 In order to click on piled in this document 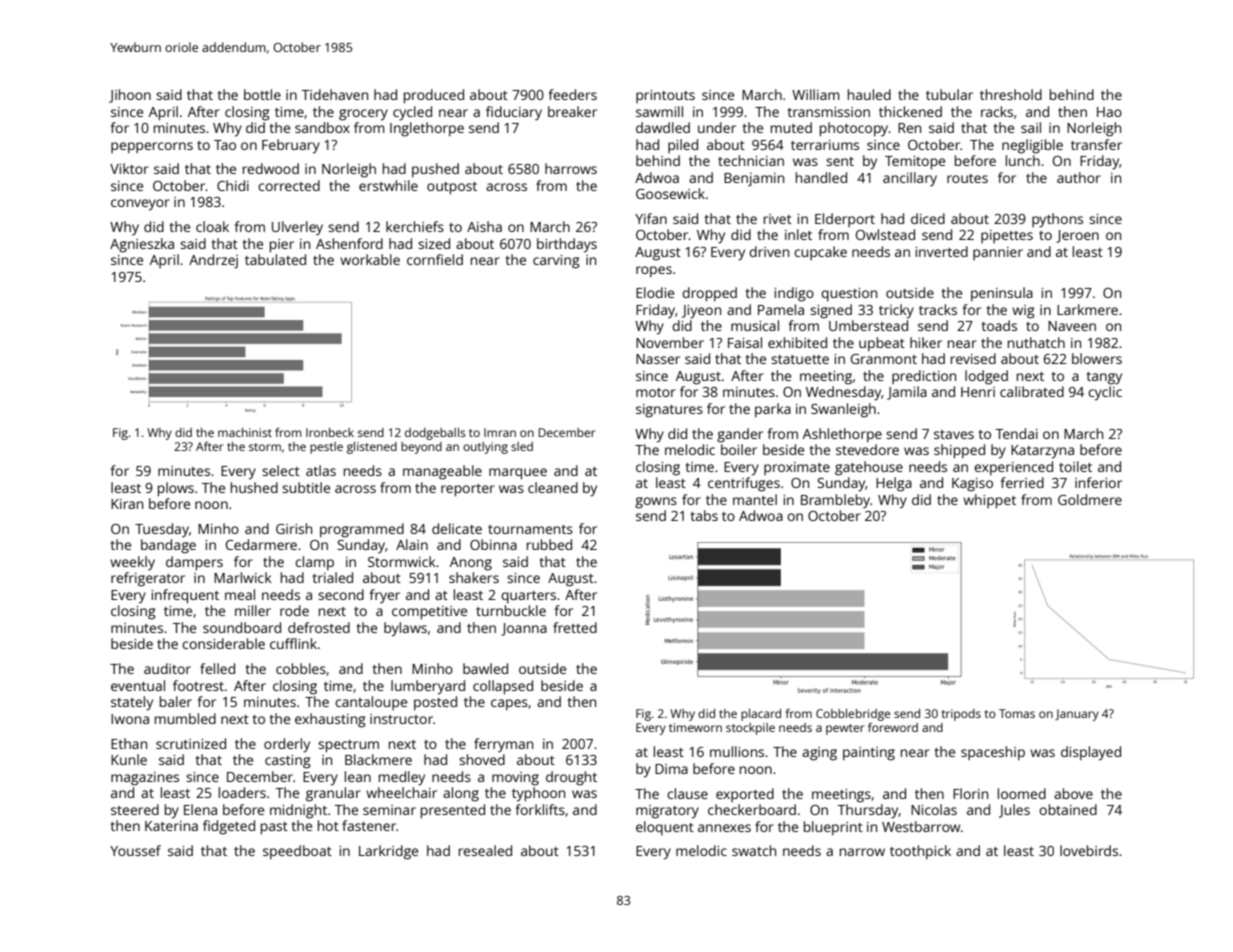, I will do `click(683, 146)`.
